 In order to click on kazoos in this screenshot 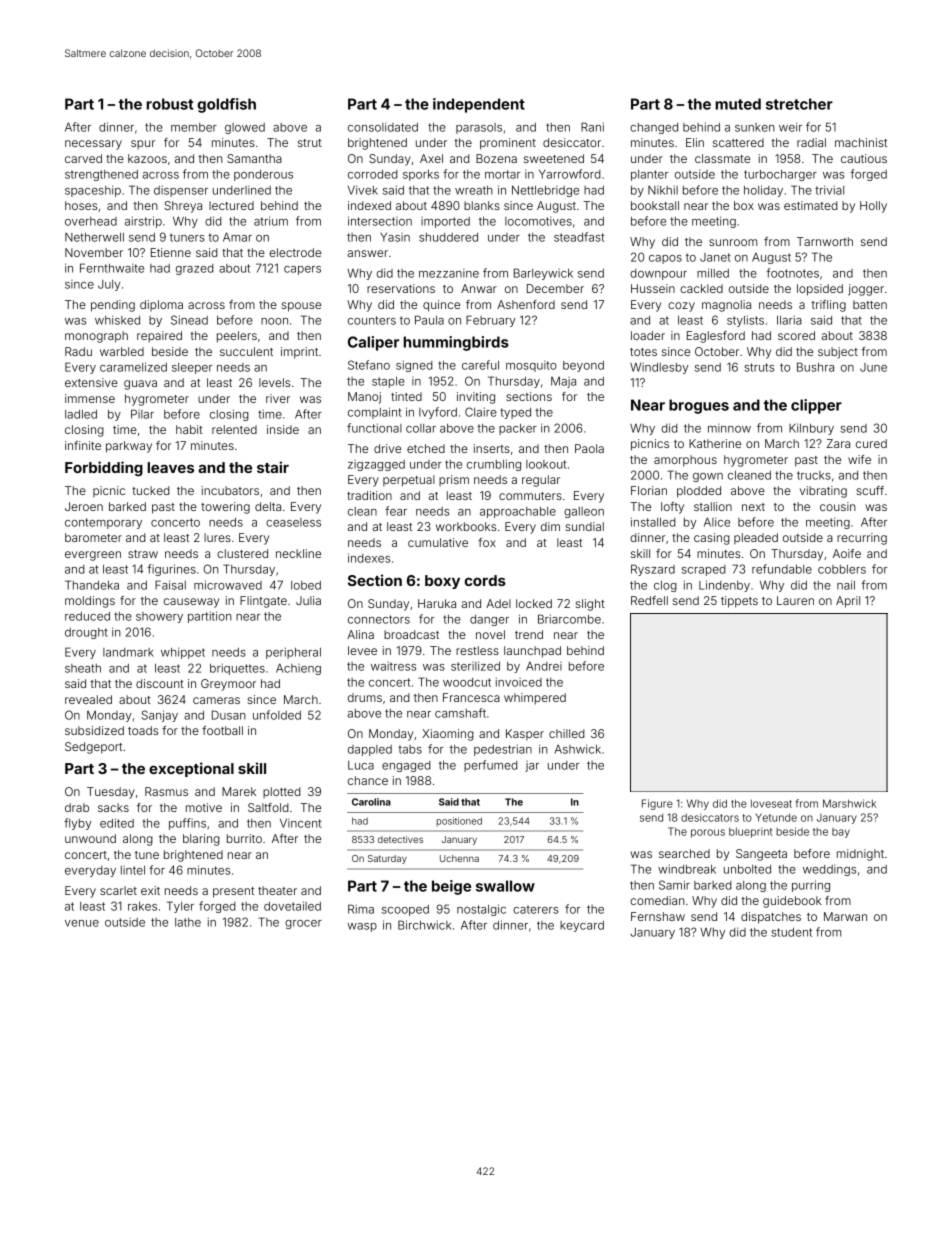, I will do `click(147, 158)`.
